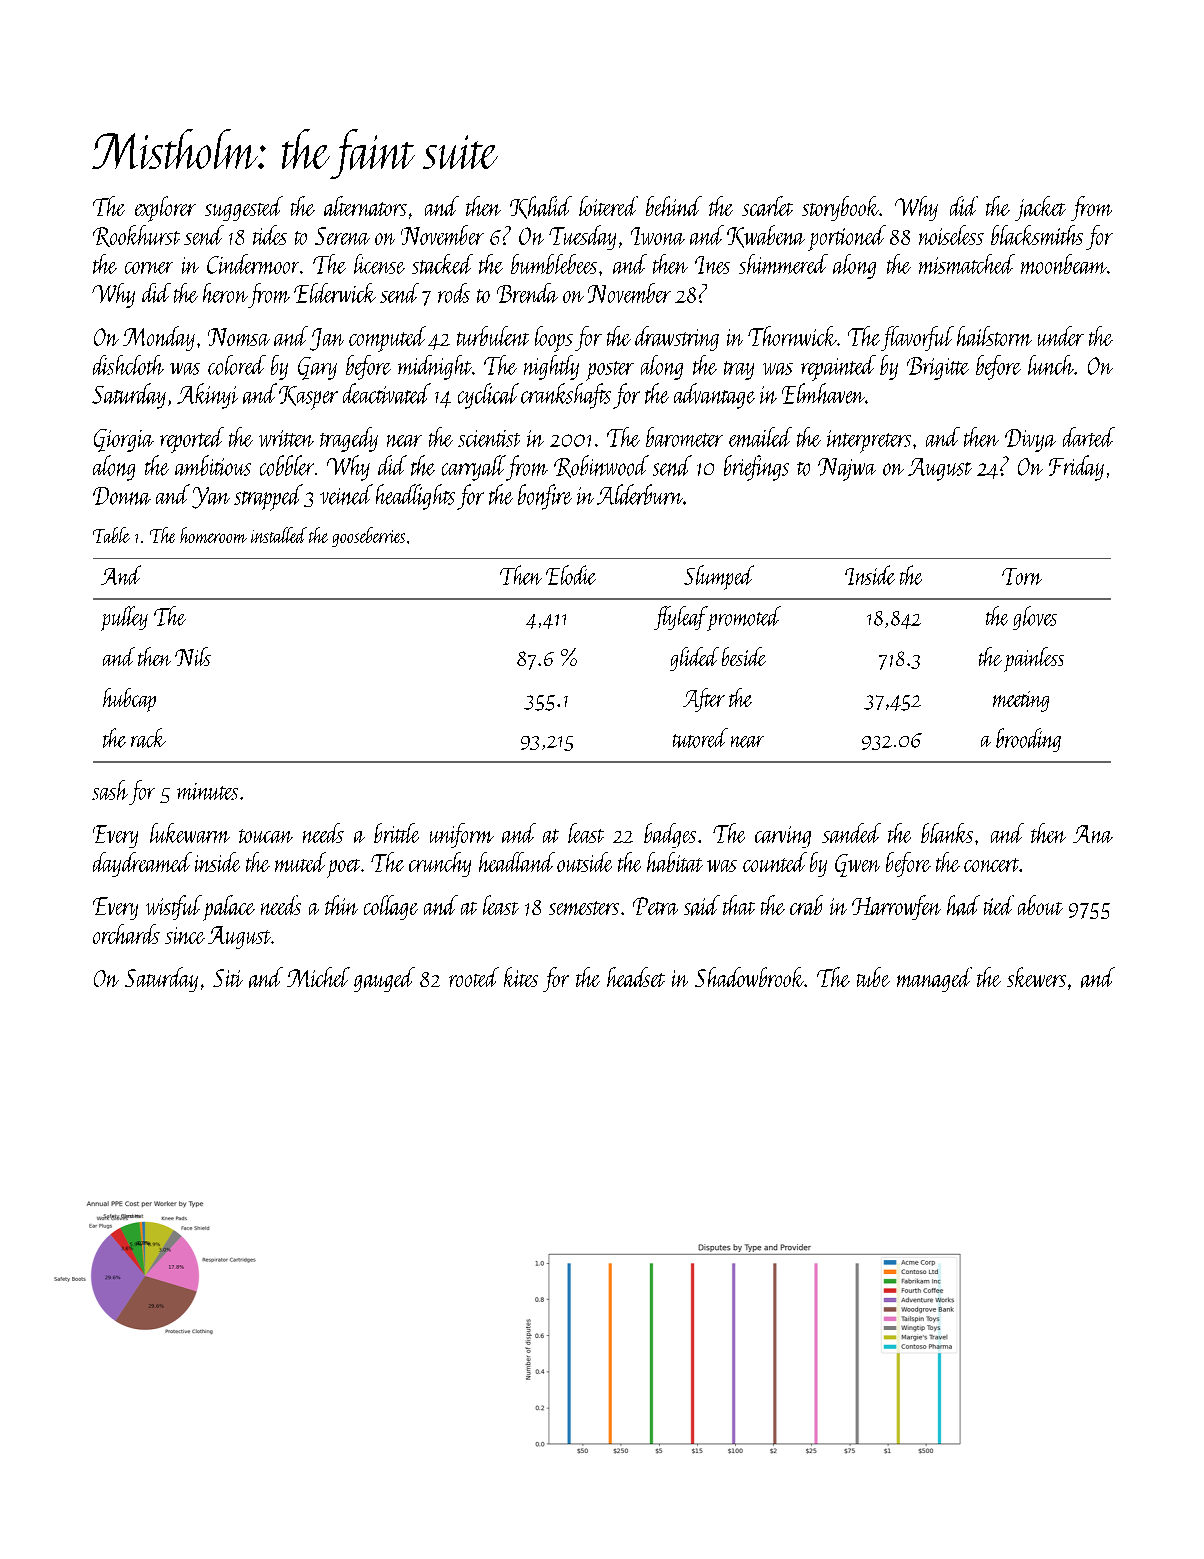 The image size is (1204, 1559). What do you see at coordinates (1040, 905) in the screenshot?
I see `about` at bounding box center [1040, 905].
